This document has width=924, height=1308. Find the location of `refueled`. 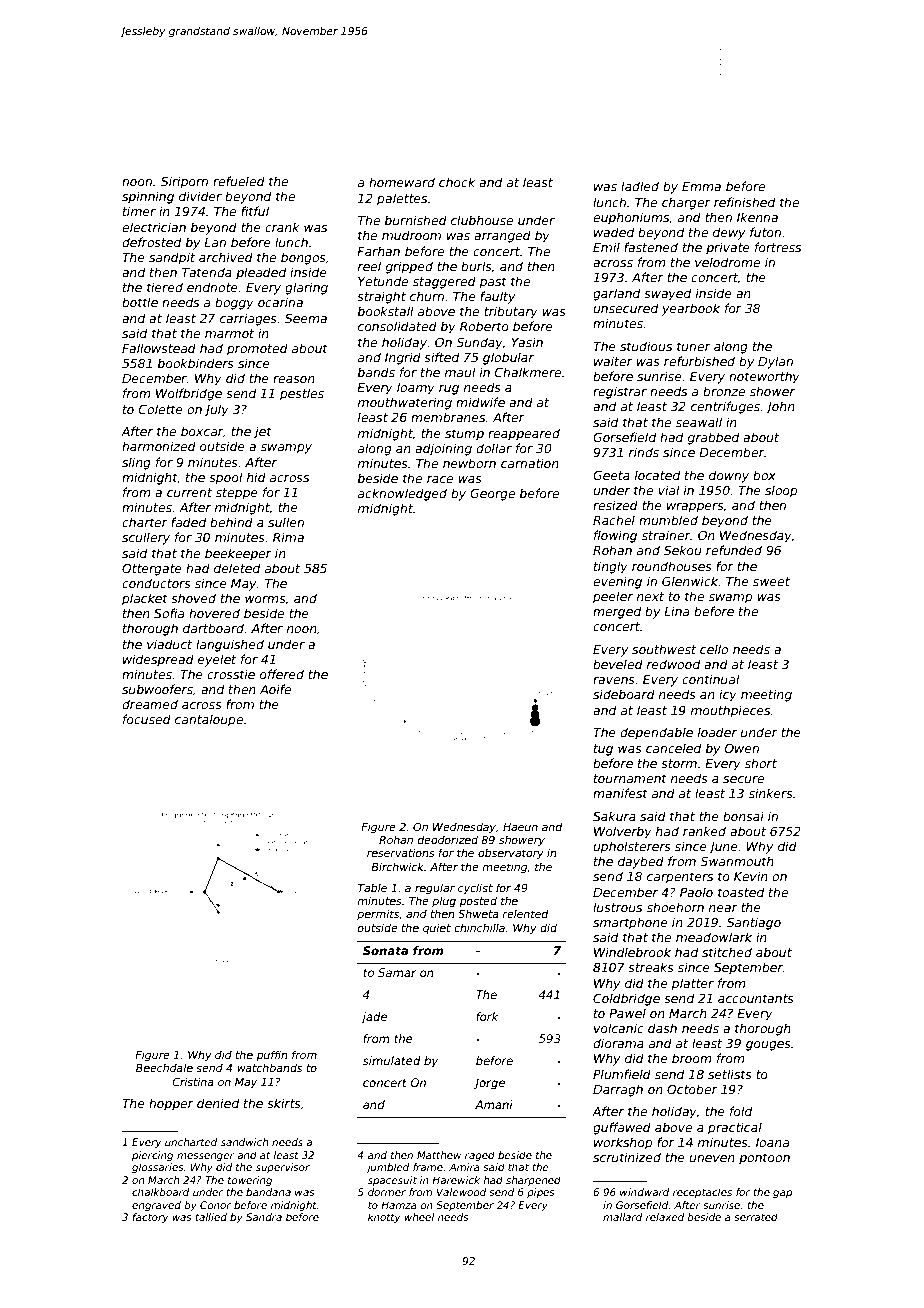

refueled is located at coordinates (239, 181).
